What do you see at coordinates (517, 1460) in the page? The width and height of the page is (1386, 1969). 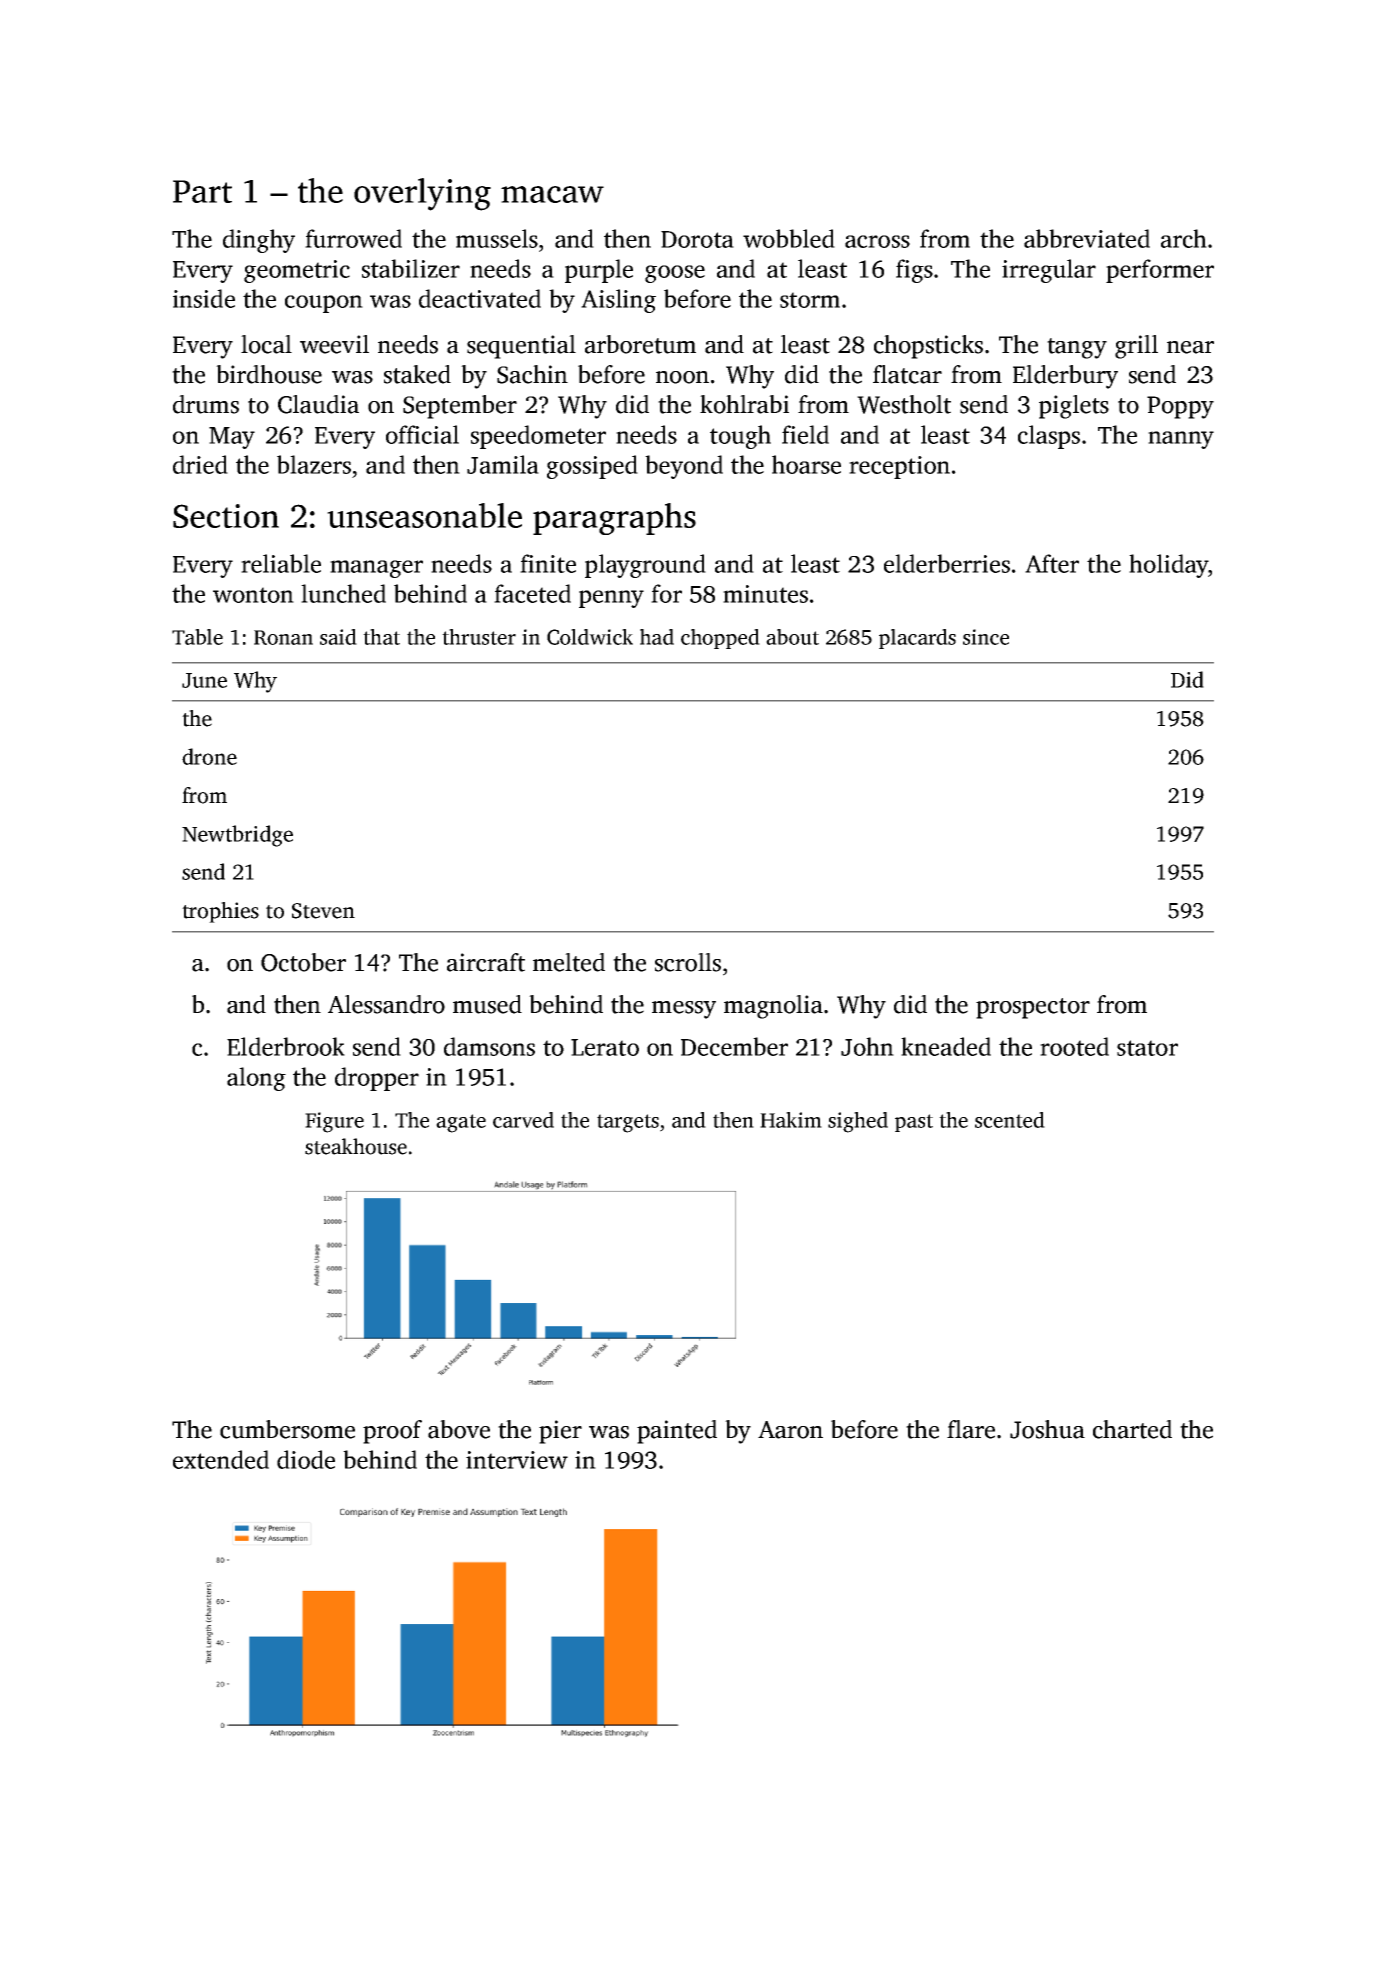 I see `interview` at bounding box center [517, 1460].
